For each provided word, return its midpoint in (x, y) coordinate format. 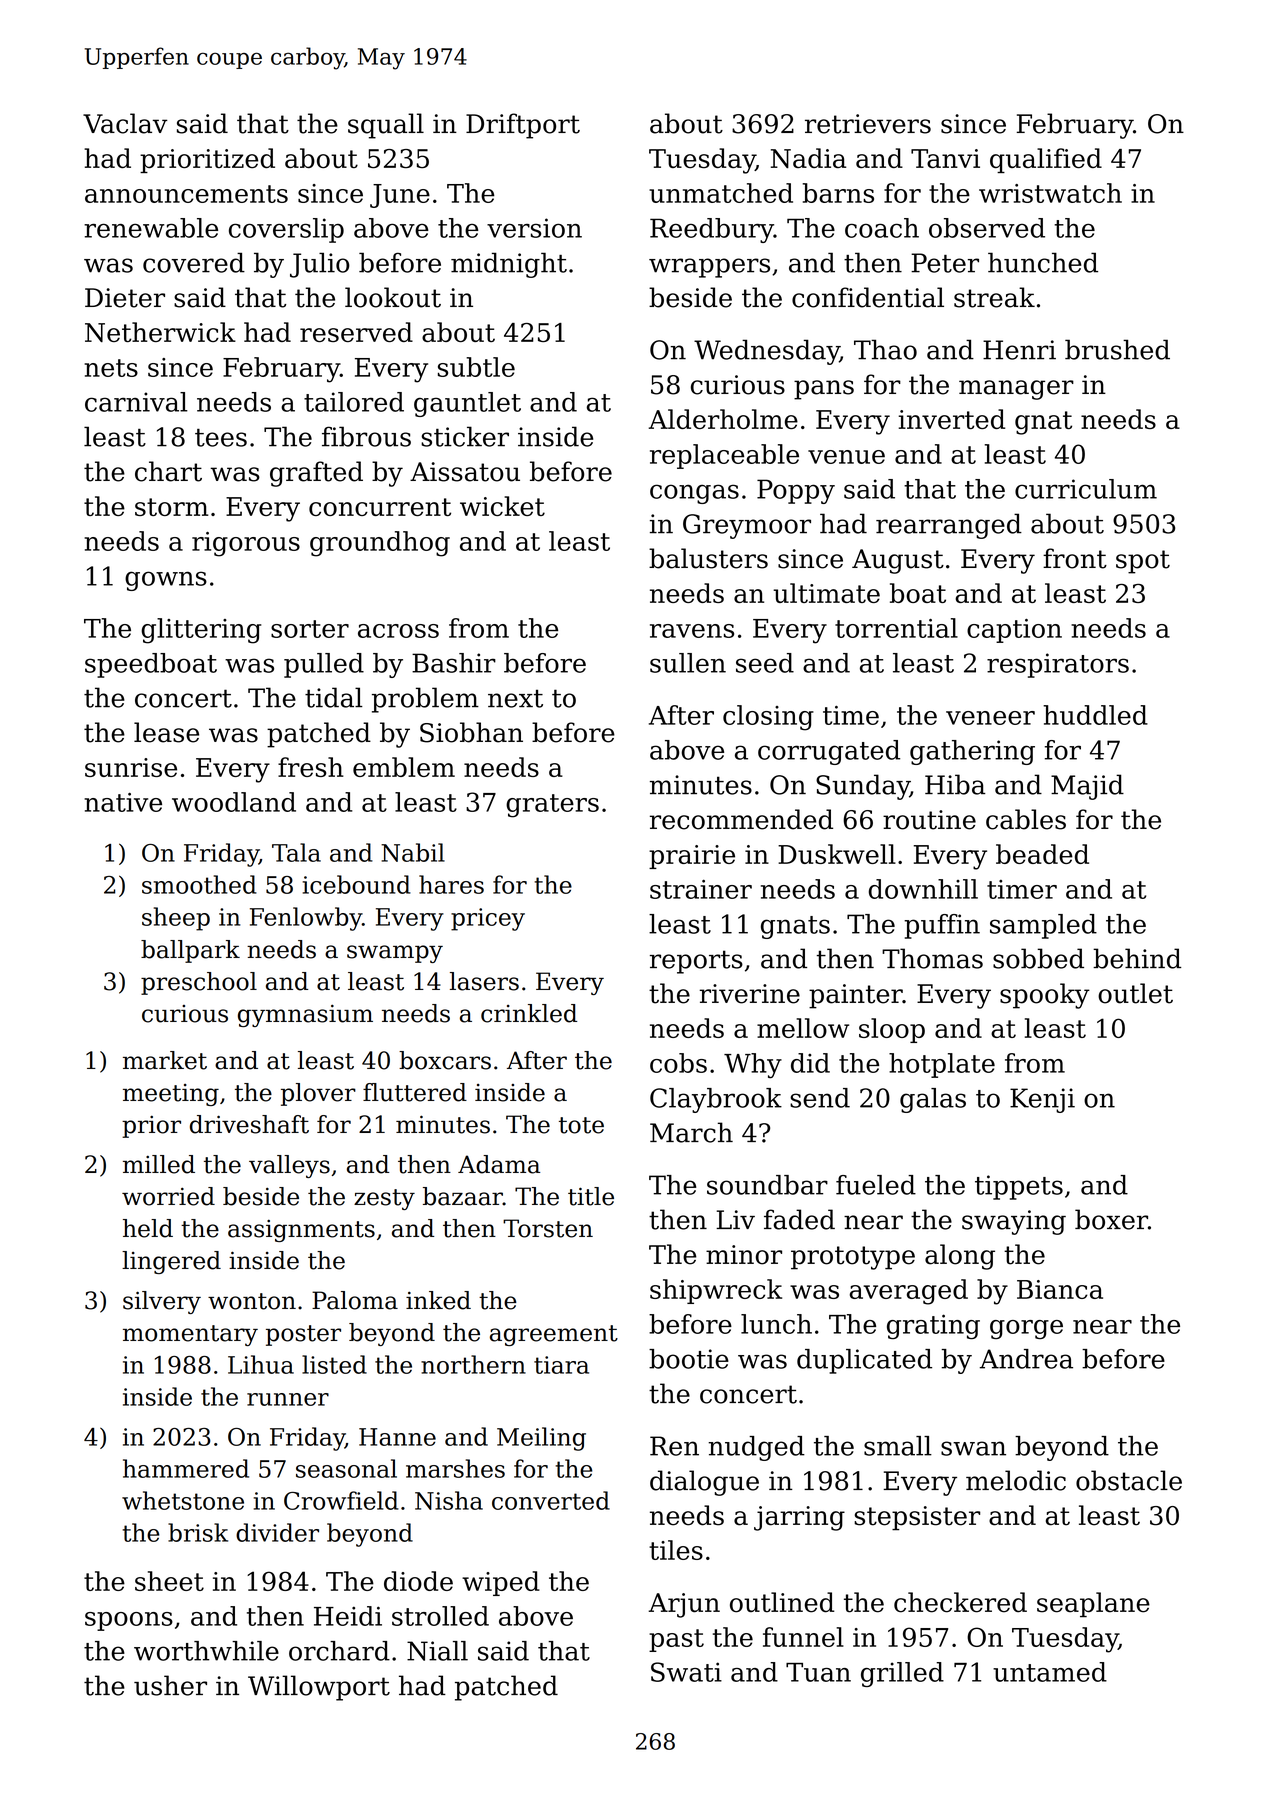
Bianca (1060, 1289)
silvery (162, 1302)
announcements (186, 194)
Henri (1019, 350)
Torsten (548, 1228)
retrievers (868, 124)
